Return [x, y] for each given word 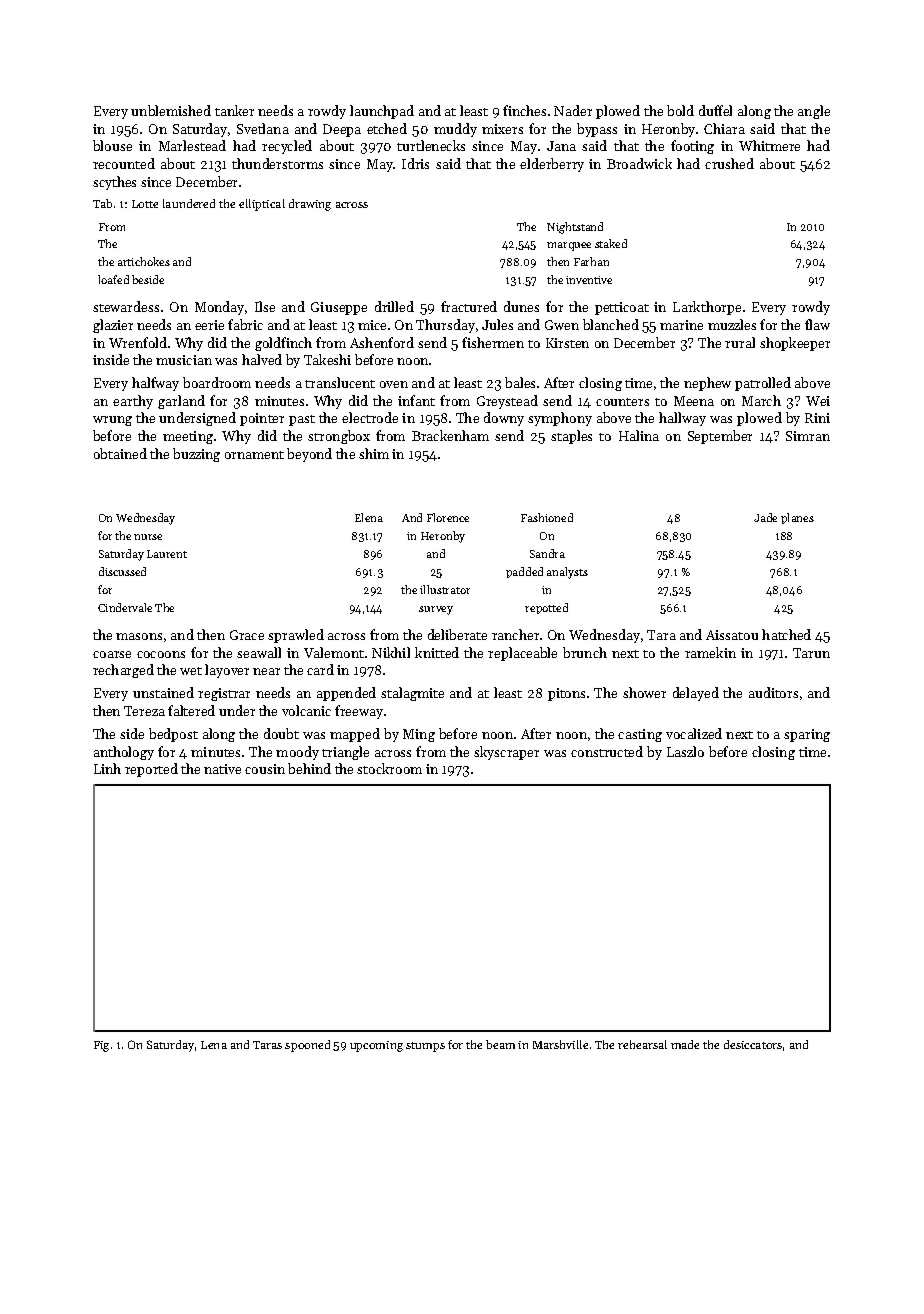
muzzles [732, 324]
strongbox [339, 437]
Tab [102, 203]
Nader [573, 110]
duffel [715, 110]
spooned [307, 1046]
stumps [425, 1047]
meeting [188, 437]
